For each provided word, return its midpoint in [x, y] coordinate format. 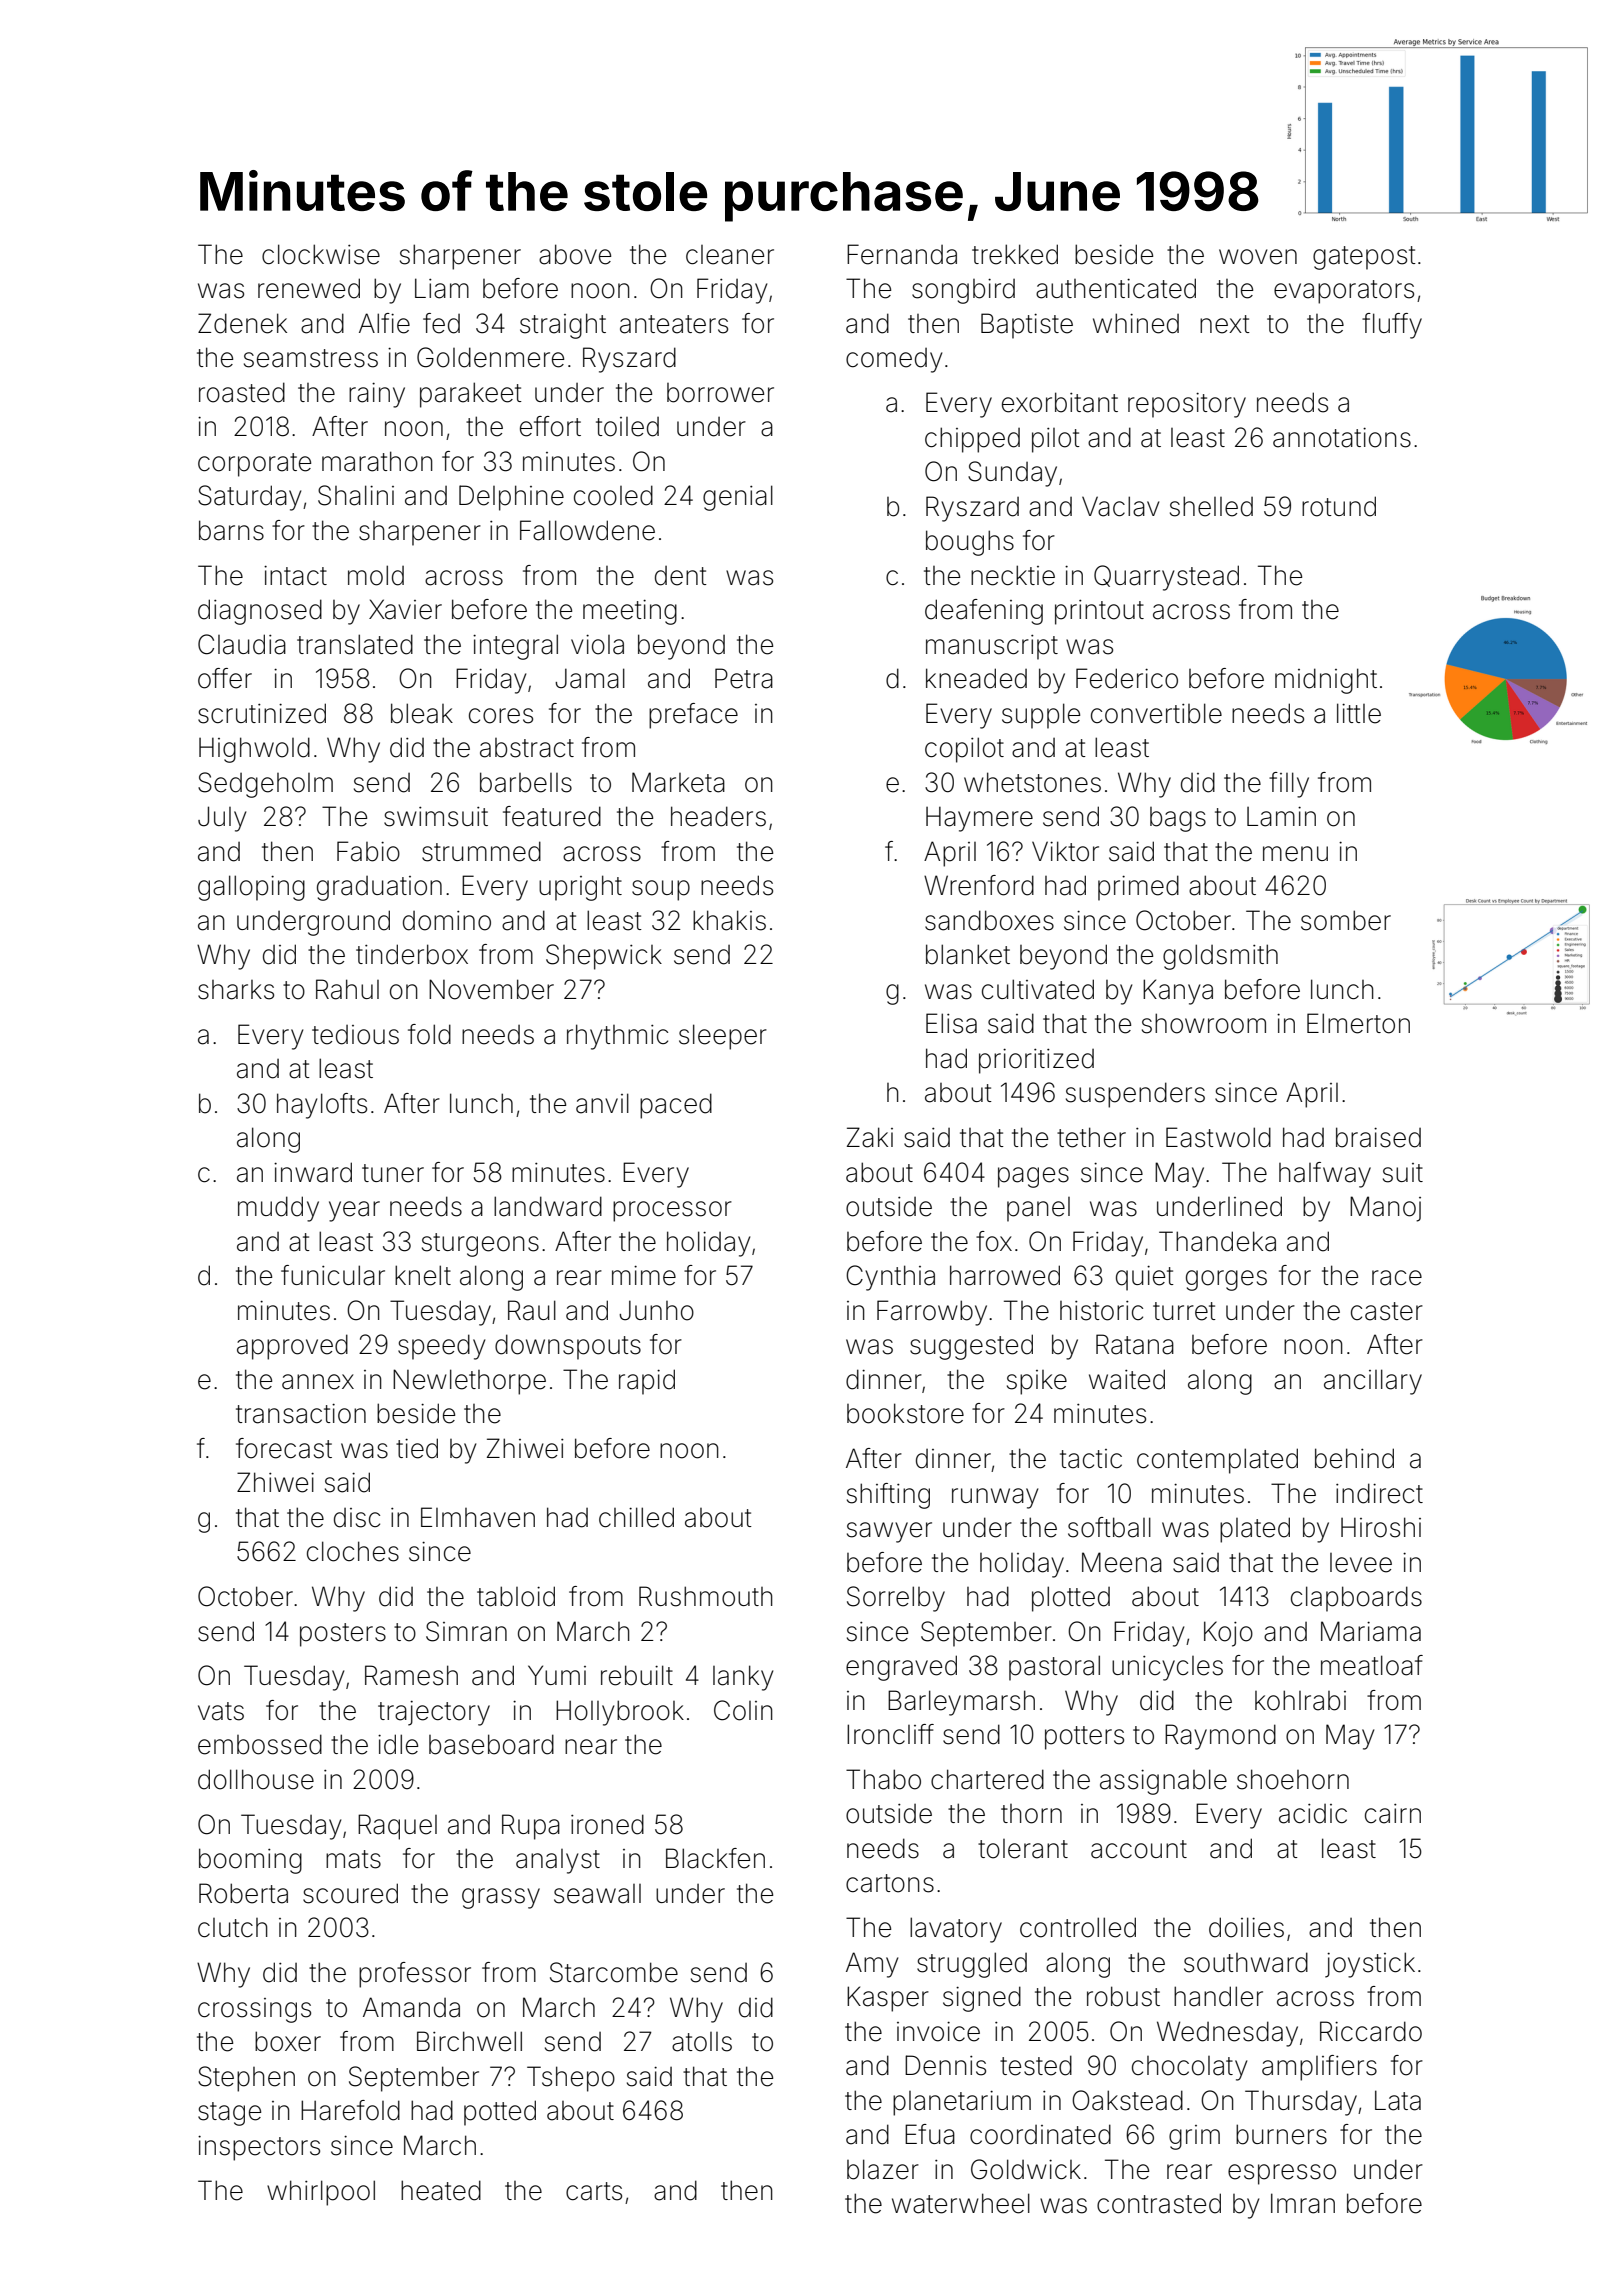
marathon [377, 461]
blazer [883, 2169]
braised [1378, 1137]
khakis [729, 920]
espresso [1282, 2174]
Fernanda [902, 254]
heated [441, 2190]
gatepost [1364, 258]
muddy [278, 1209]
